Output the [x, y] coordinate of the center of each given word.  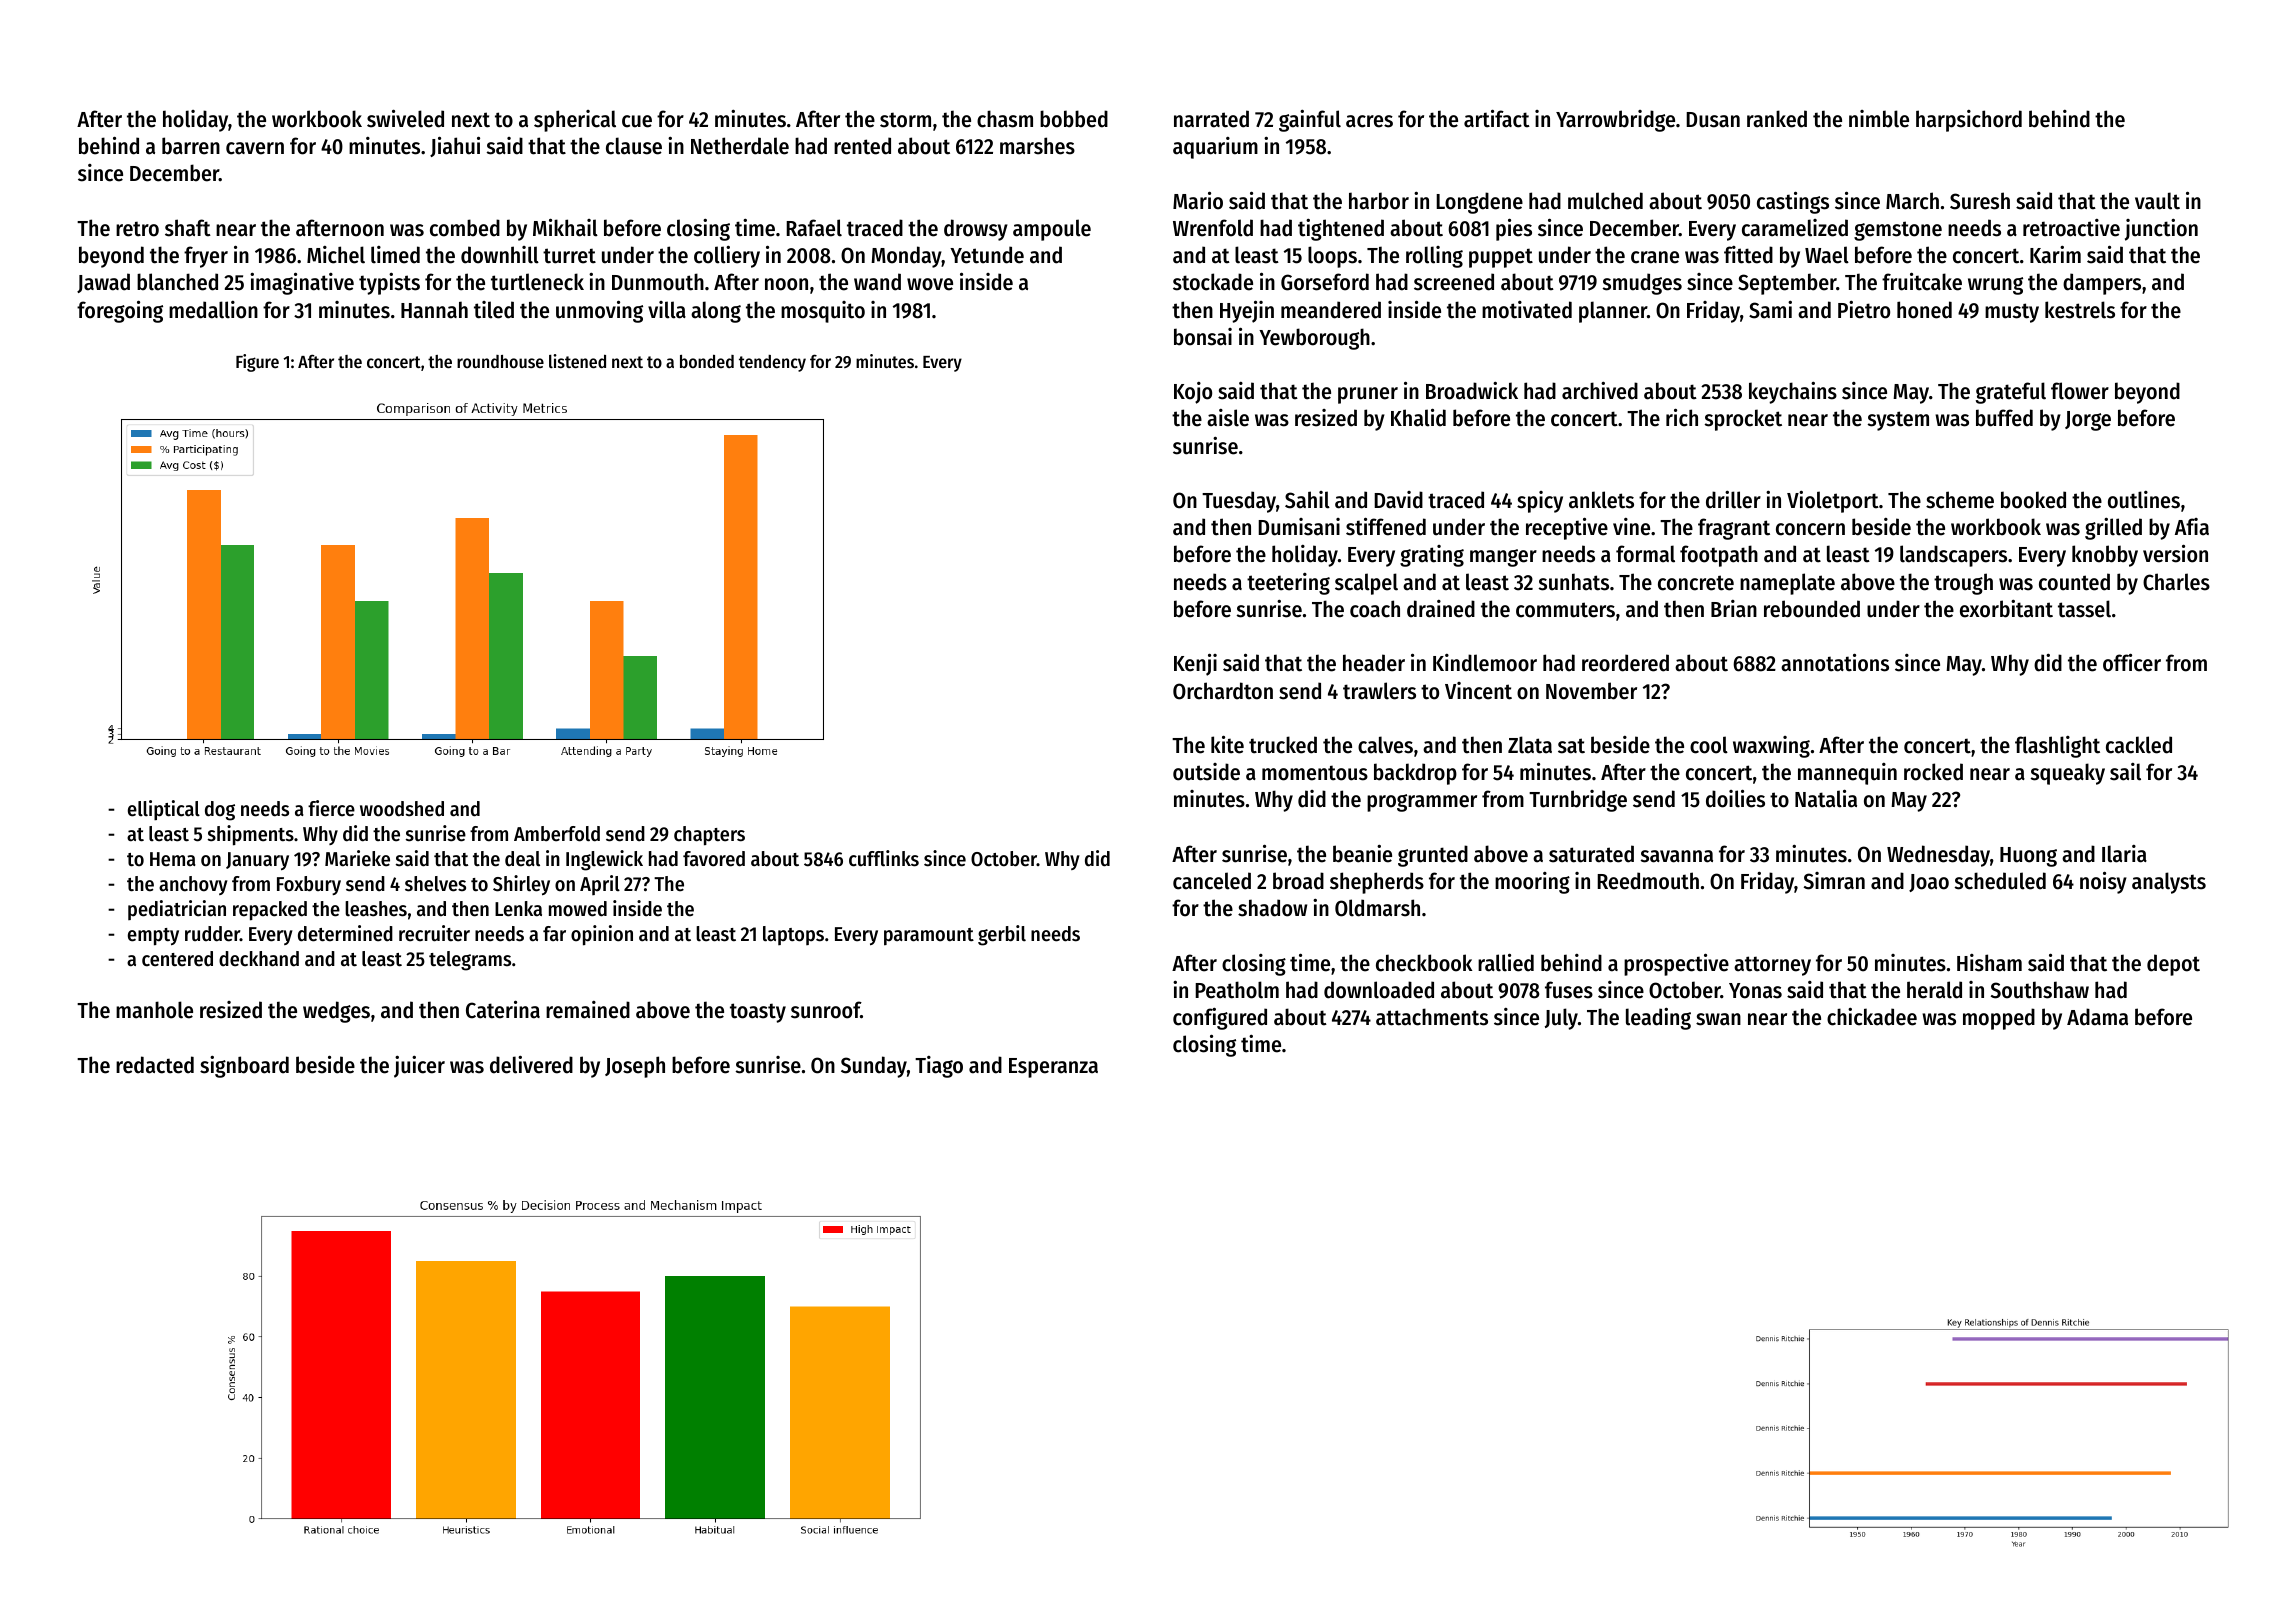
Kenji [1195, 664]
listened [577, 361]
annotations [1835, 662]
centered [177, 959]
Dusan [1713, 120]
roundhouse [500, 361]
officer [2132, 662]
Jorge [2088, 421]
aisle [1228, 418]
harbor [1379, 201]
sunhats [1574, 582]
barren [191, 146]
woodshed [402, 809]
